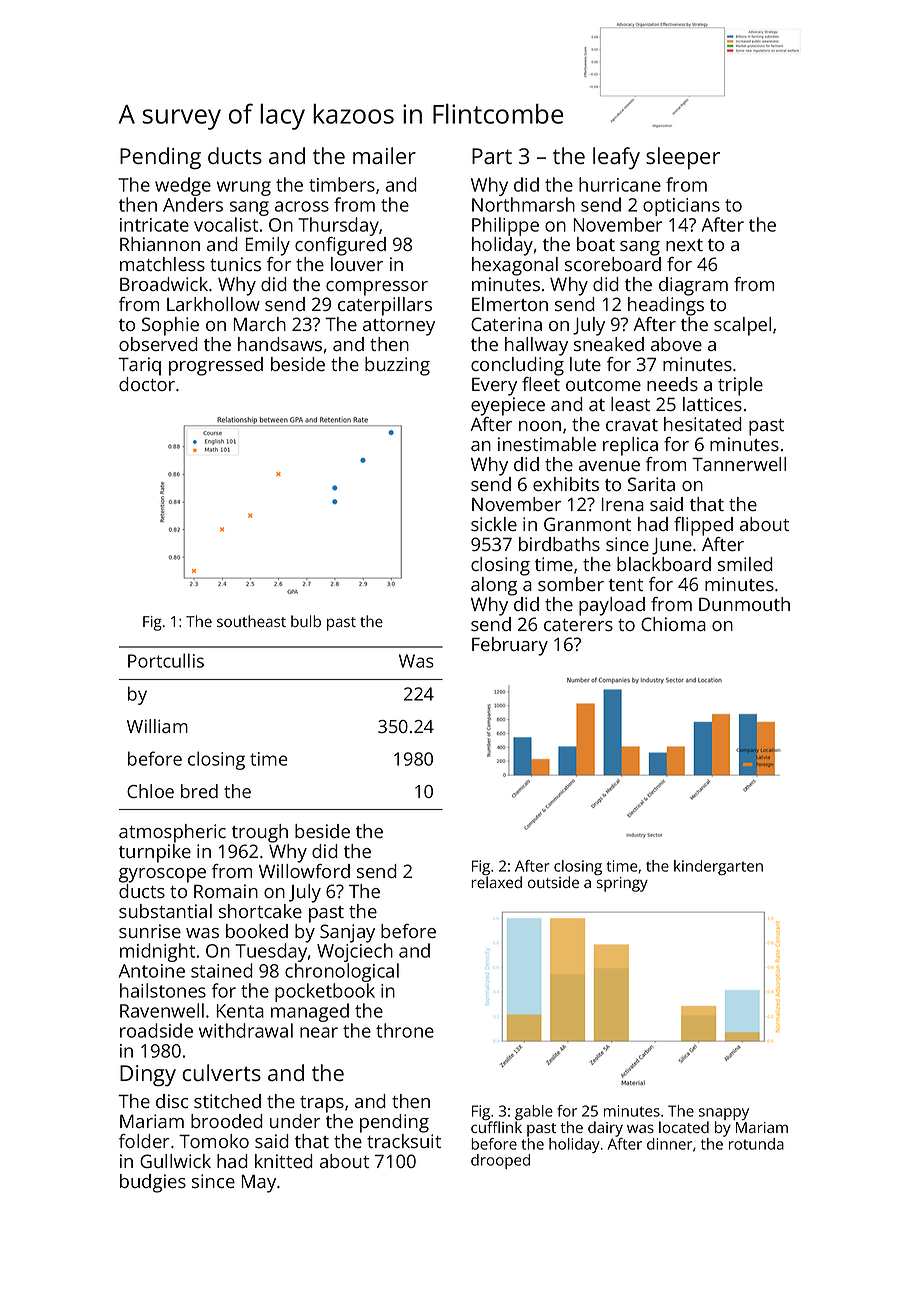 The image size is (913, 1296). I want to click on Broadwick, so click(164, 284).
